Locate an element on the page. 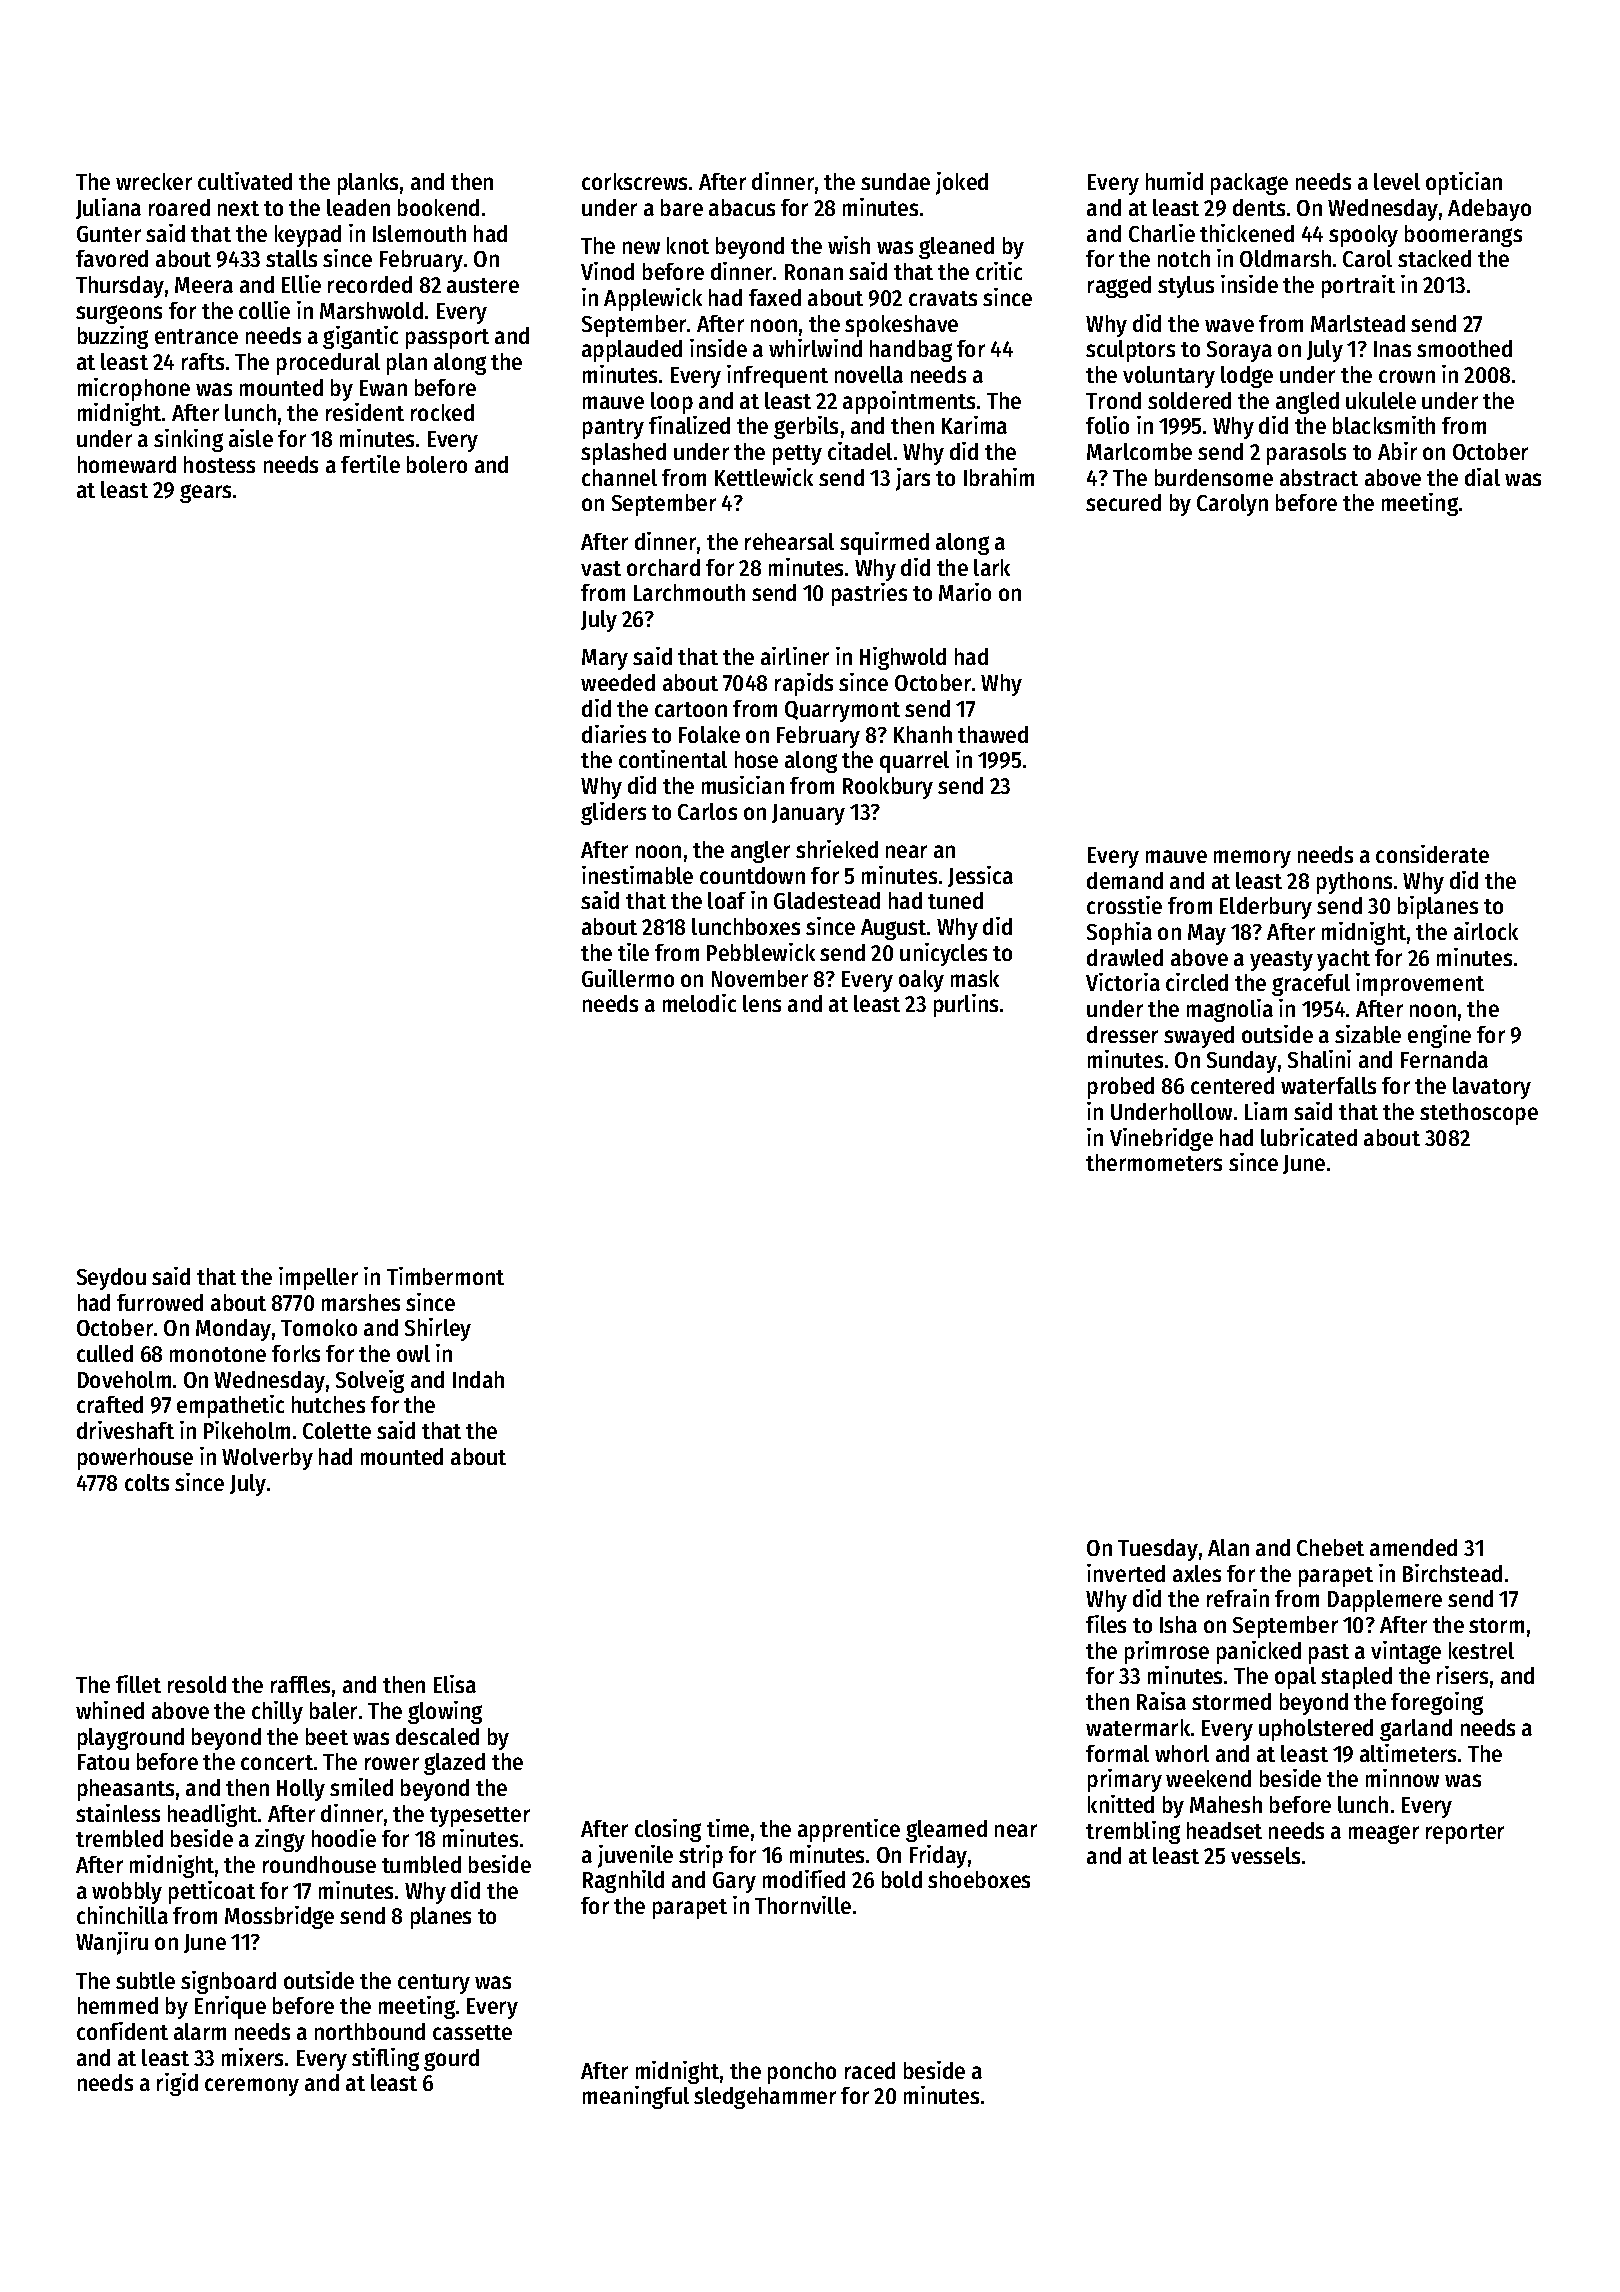  Enrique is located at coordinates (230, 2007).
